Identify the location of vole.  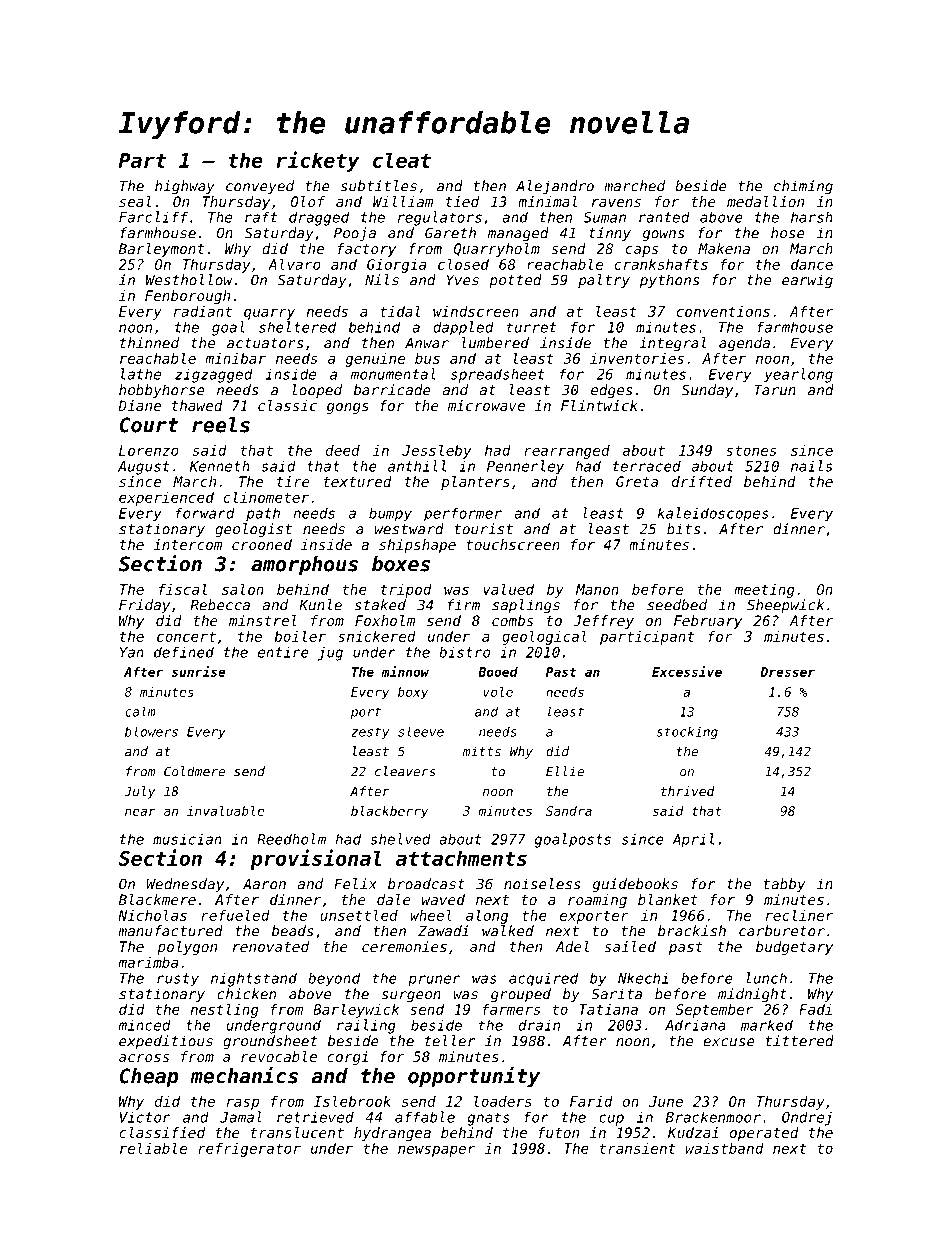
(498, 692).
